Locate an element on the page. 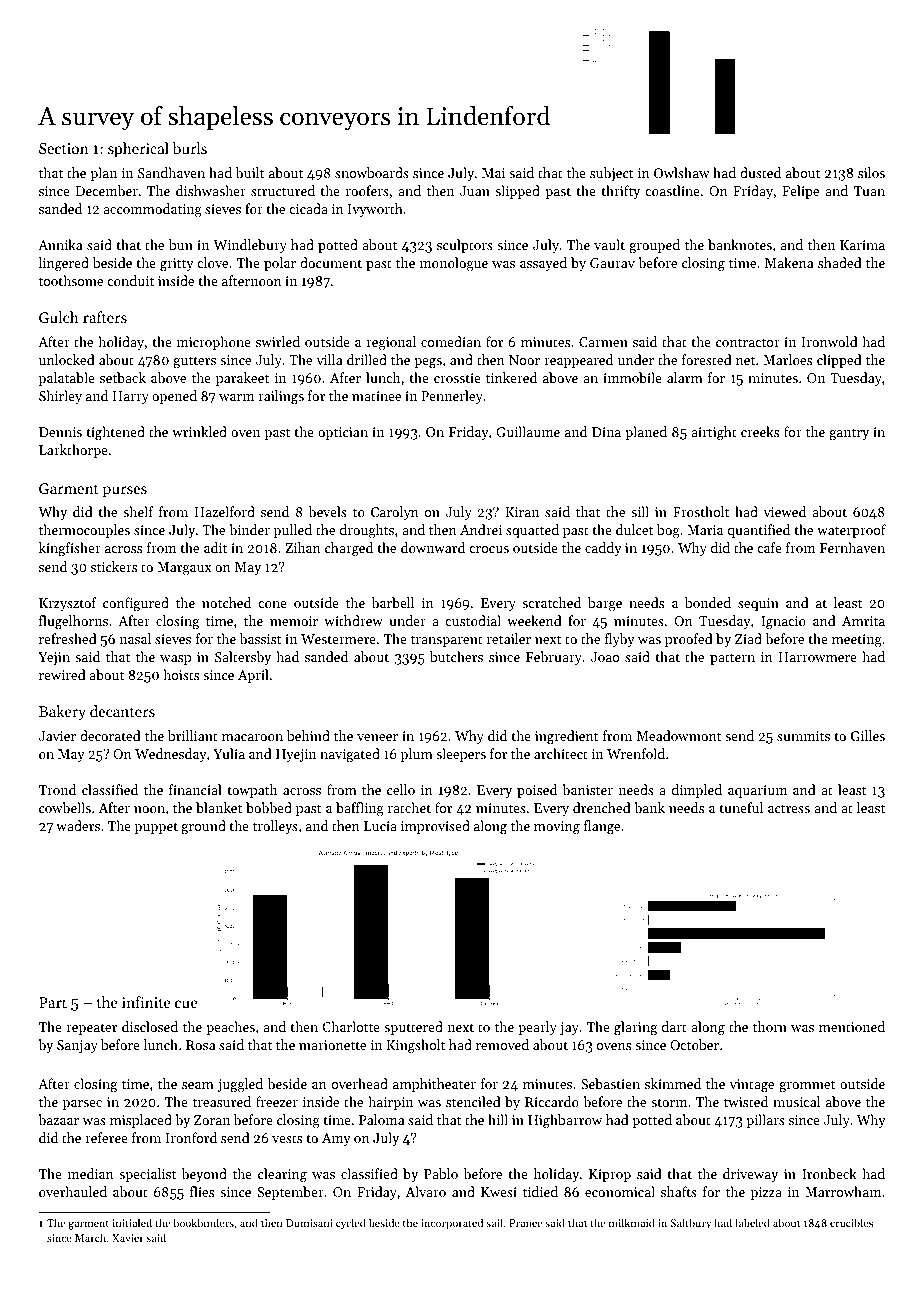 The height and width of the document is (1308, 924). dusted is located at coordinates (760, 172).
